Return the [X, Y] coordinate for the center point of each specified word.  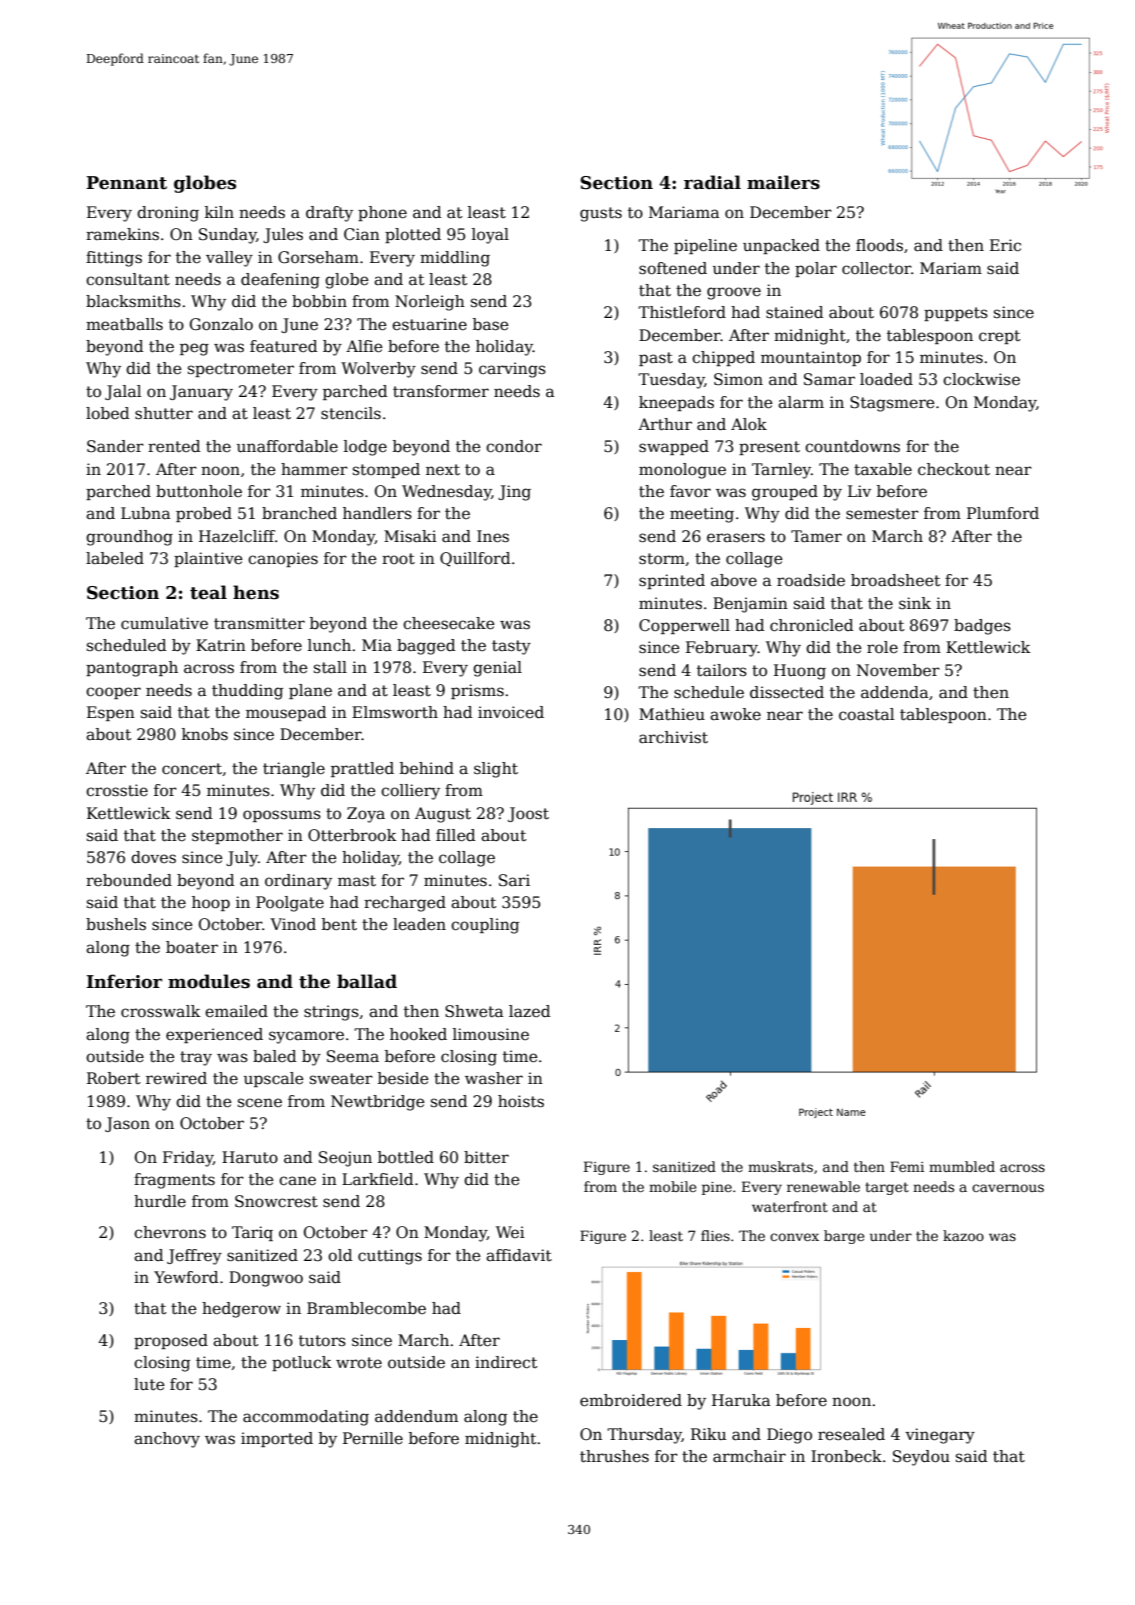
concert [192, 769]
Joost [528, 814]
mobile [672, 1186]
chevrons [170, 1232]
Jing [514, 493]
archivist [673, 737]
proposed [171, 1341]
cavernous [1008, 1188]
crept [999, 337]
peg [194, 349]
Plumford [1003, 513]
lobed [108, 413]
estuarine [429, 324]
